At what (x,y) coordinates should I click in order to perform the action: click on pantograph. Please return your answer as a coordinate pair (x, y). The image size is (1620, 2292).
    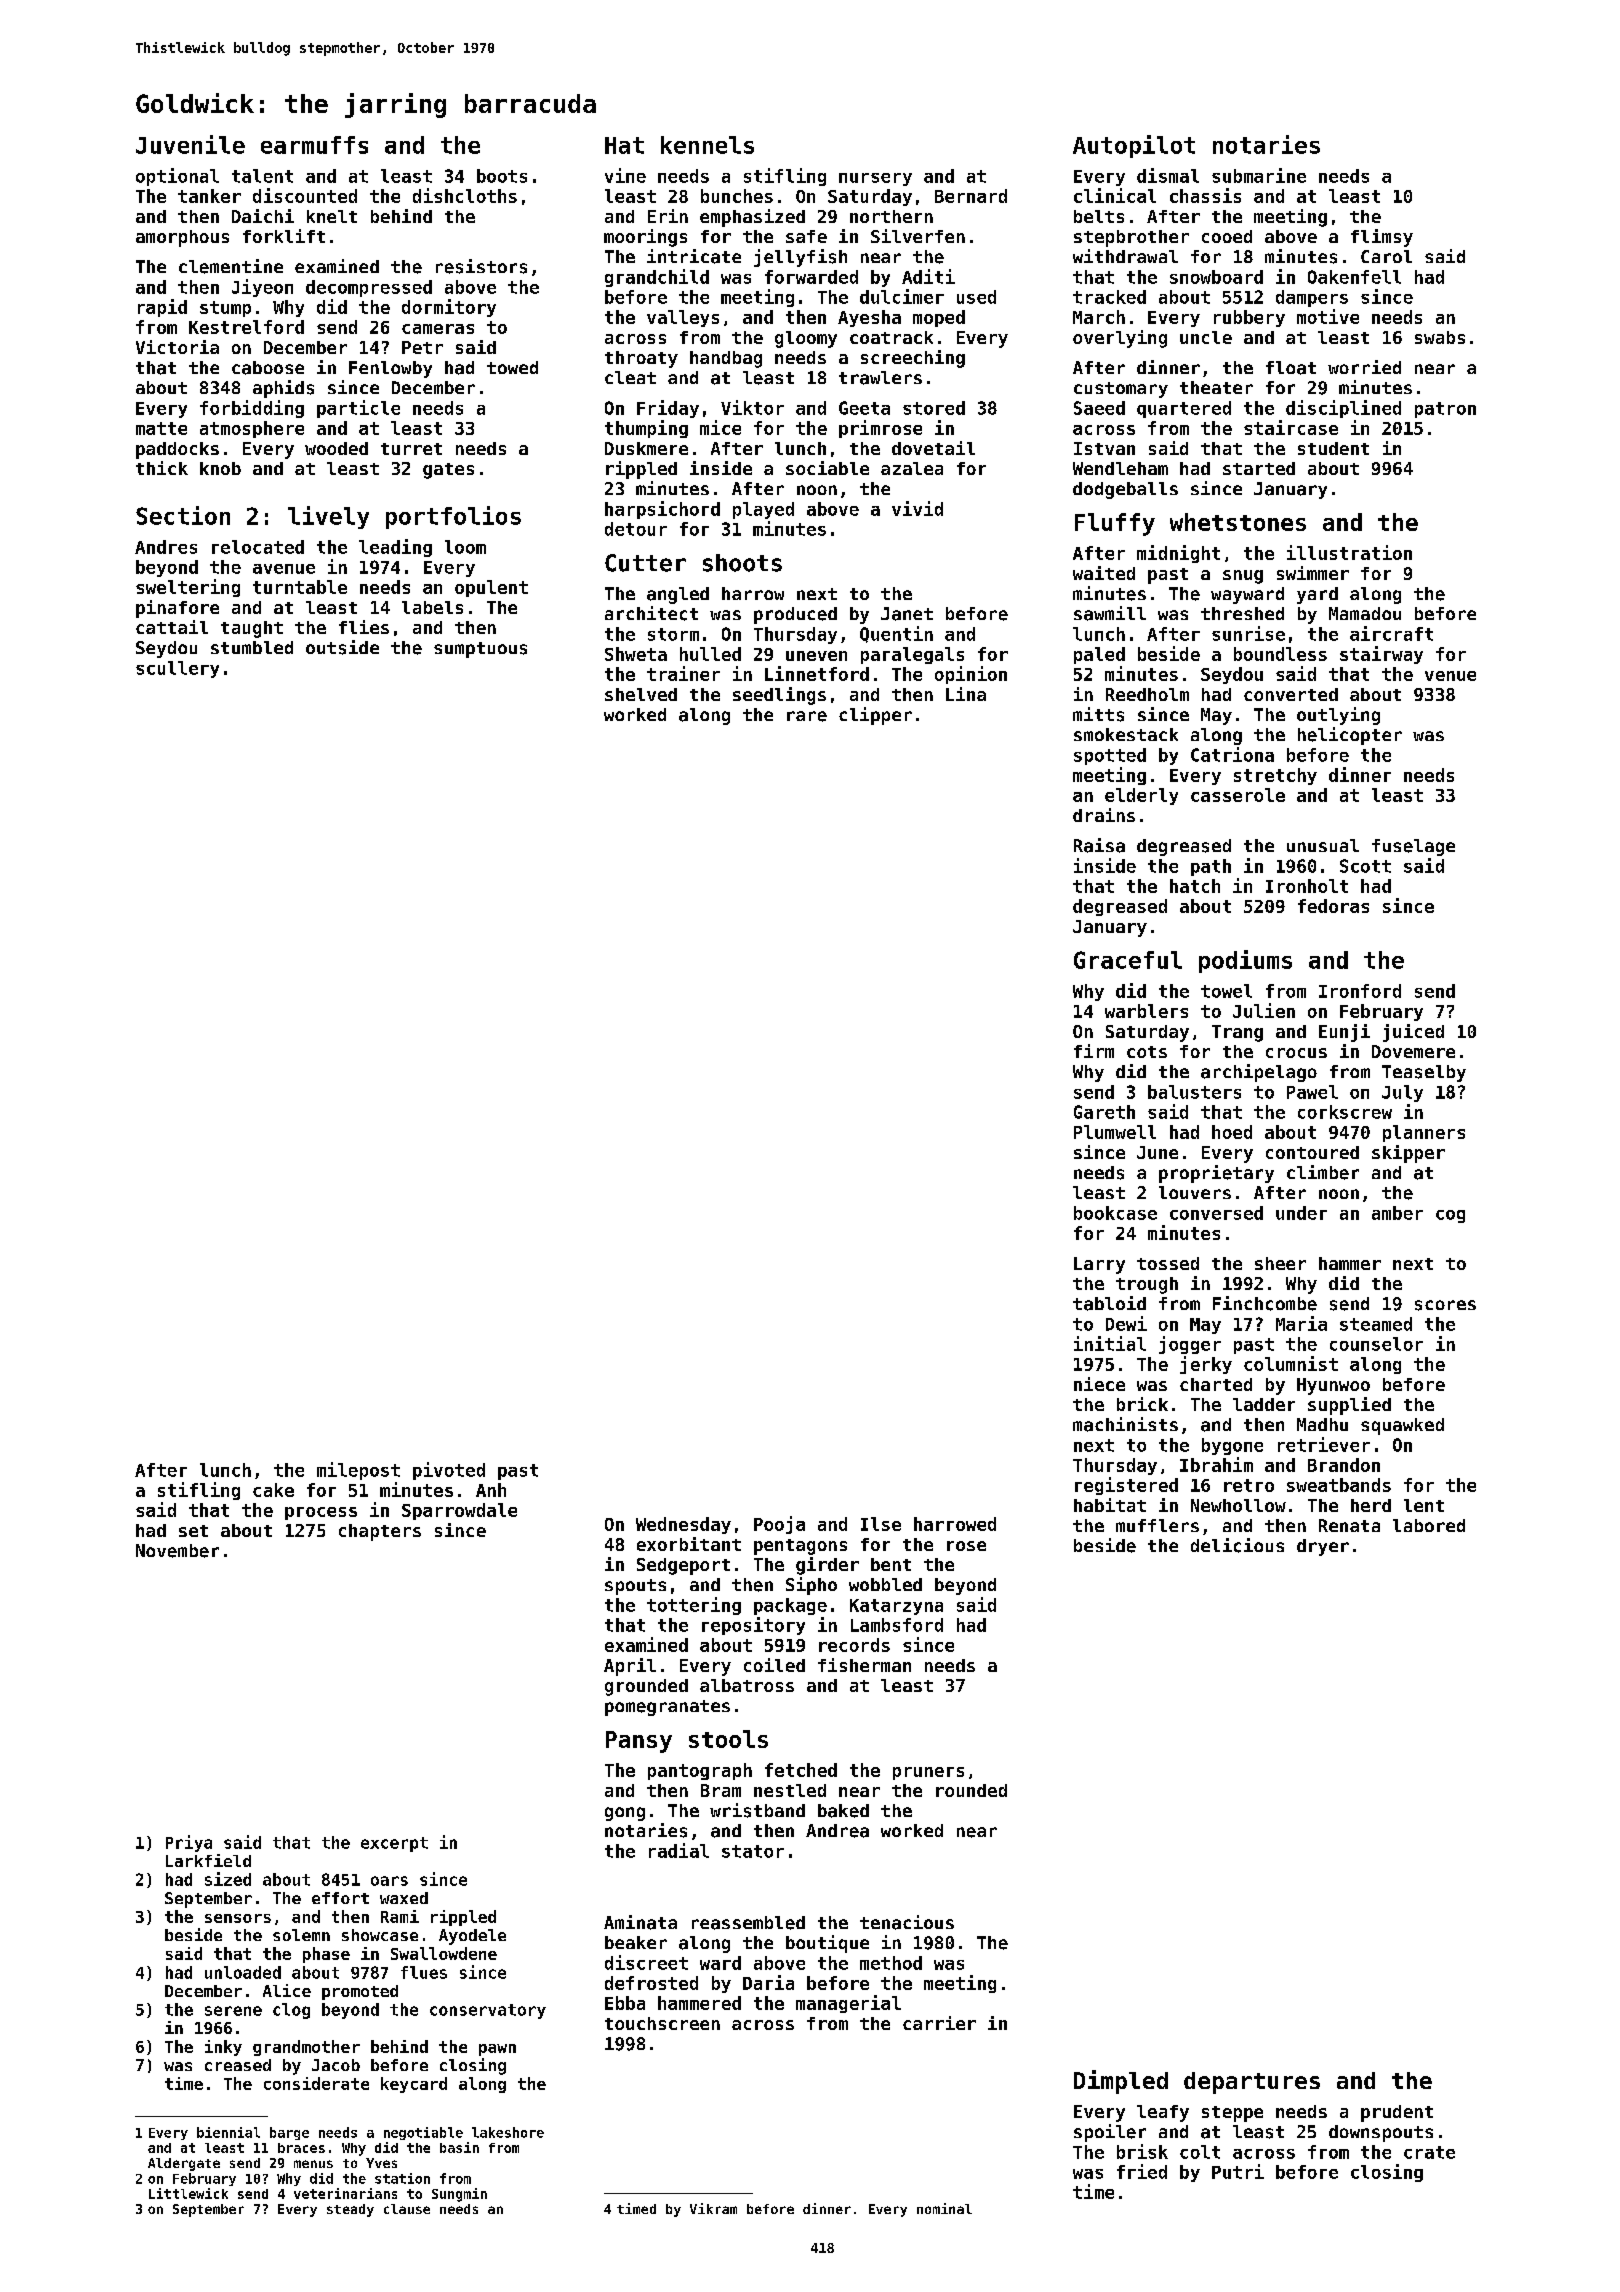
    Looking at the image, I should click on (700, 1771).
